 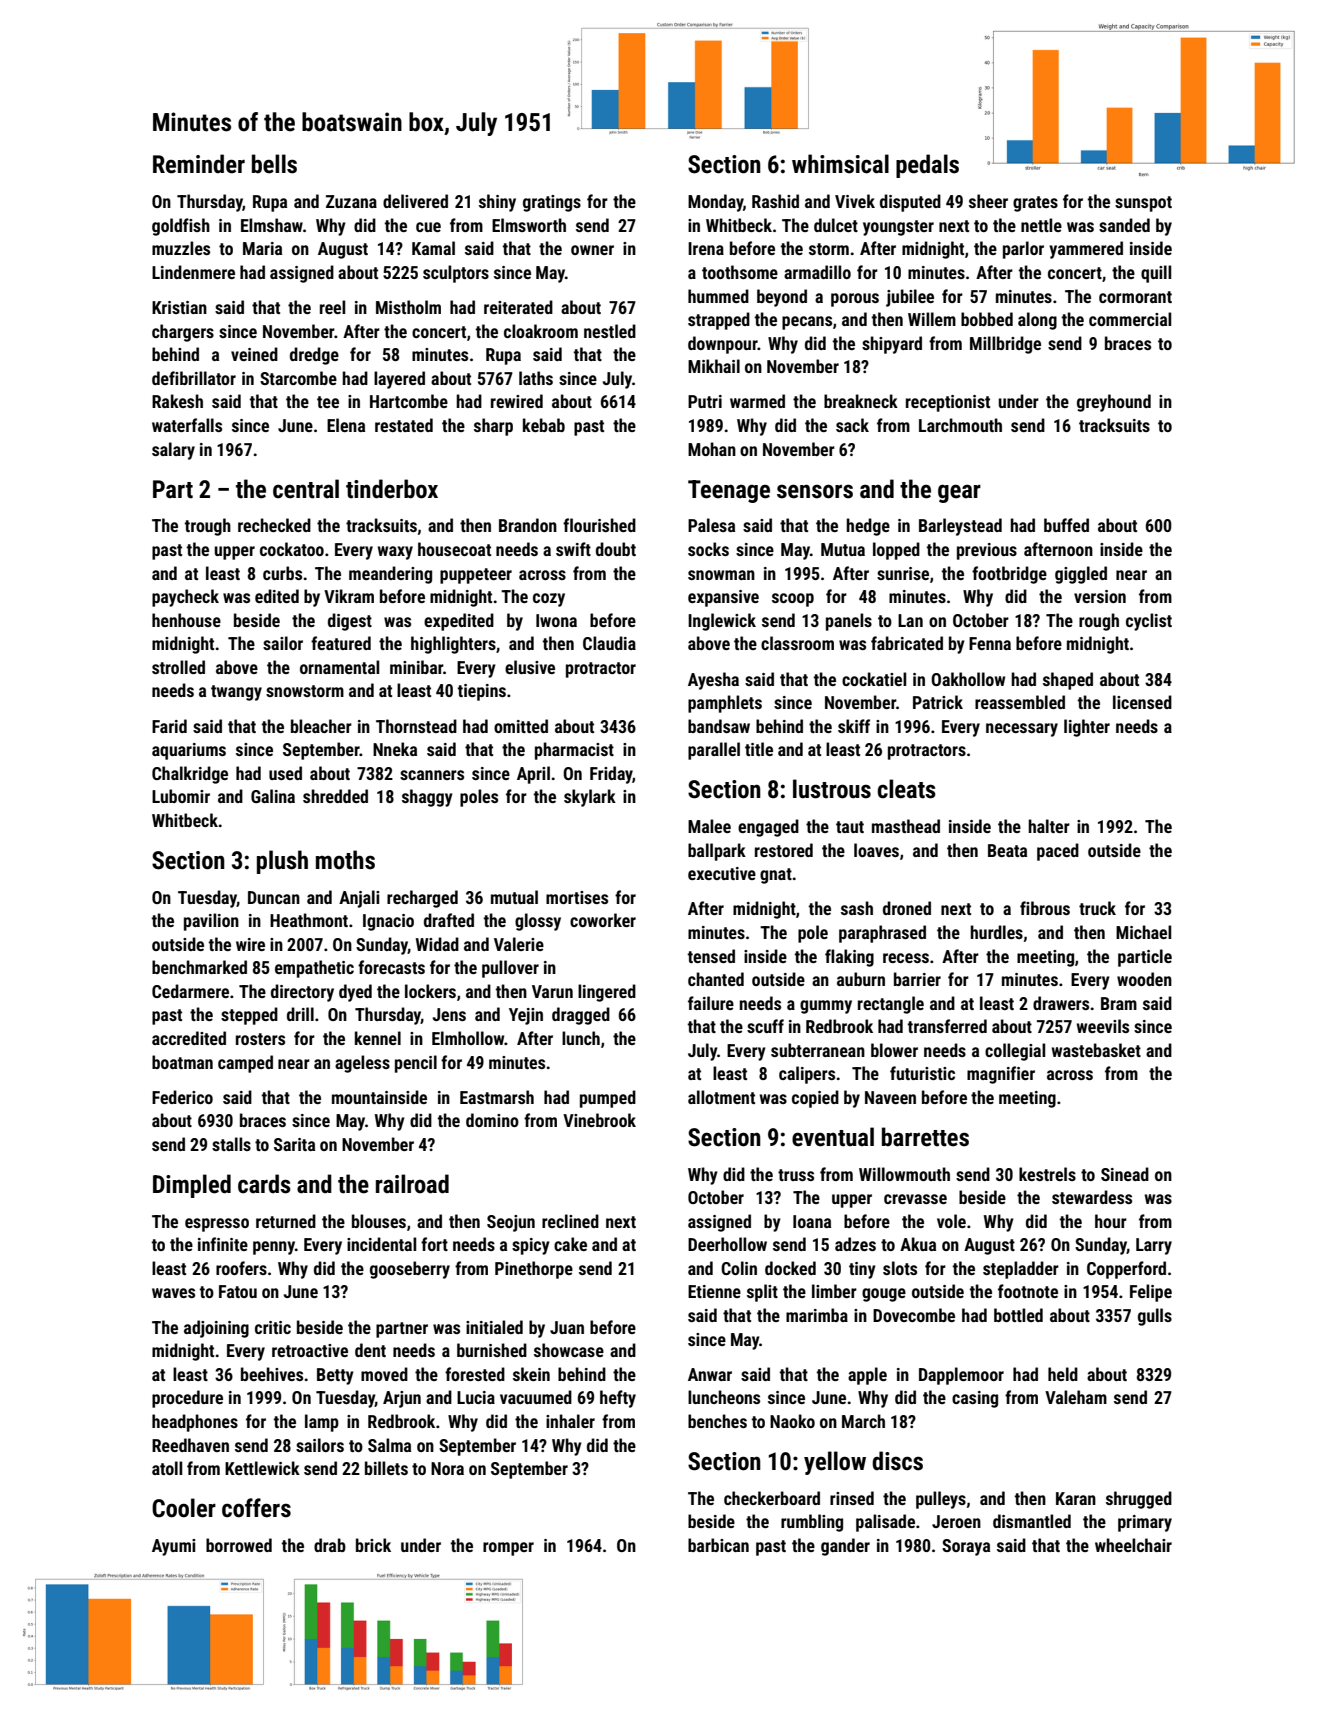 I want to click on curbs, so click(x=282, y=573).
